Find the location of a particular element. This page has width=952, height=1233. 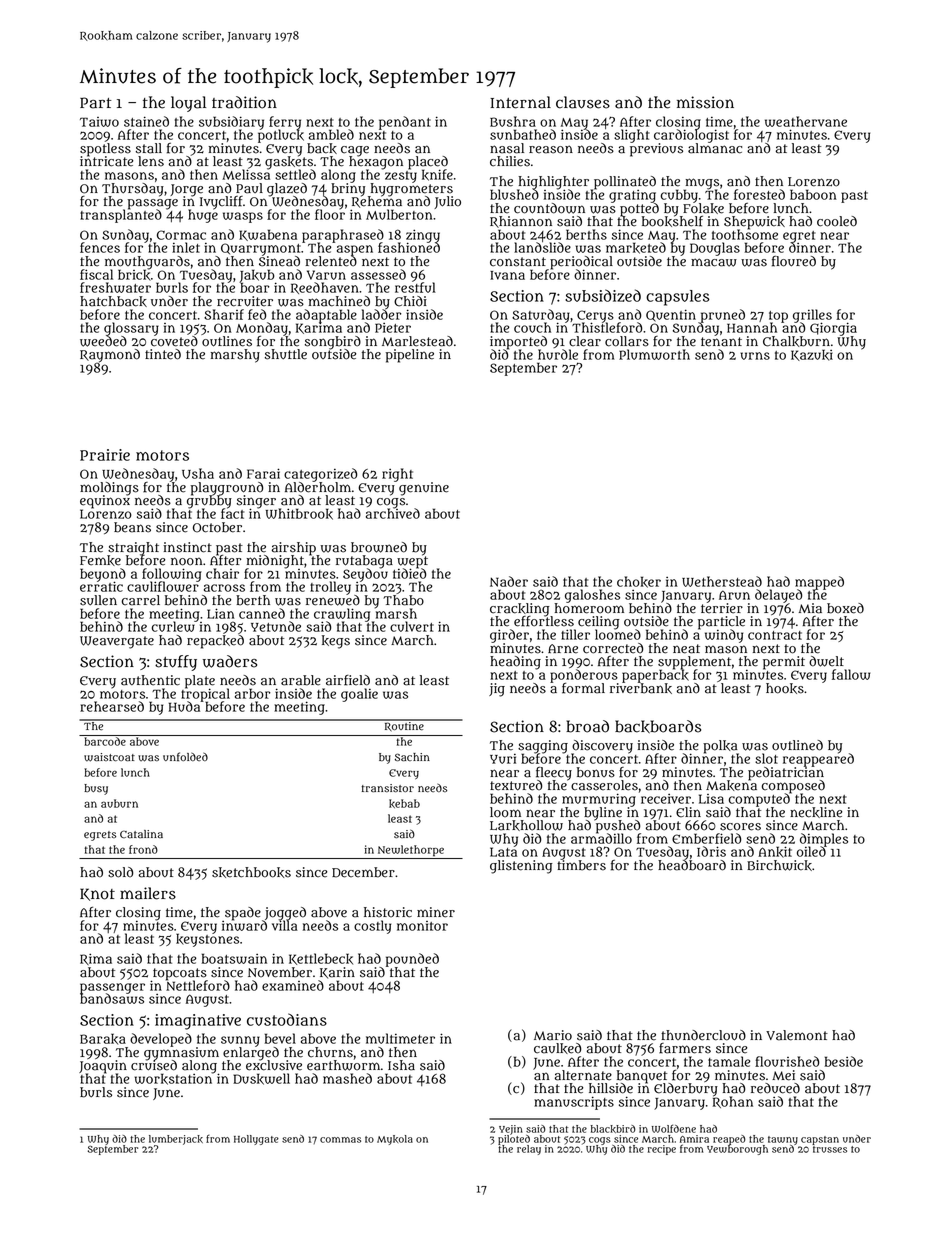

Internal is located at coordinates (520, 102).
